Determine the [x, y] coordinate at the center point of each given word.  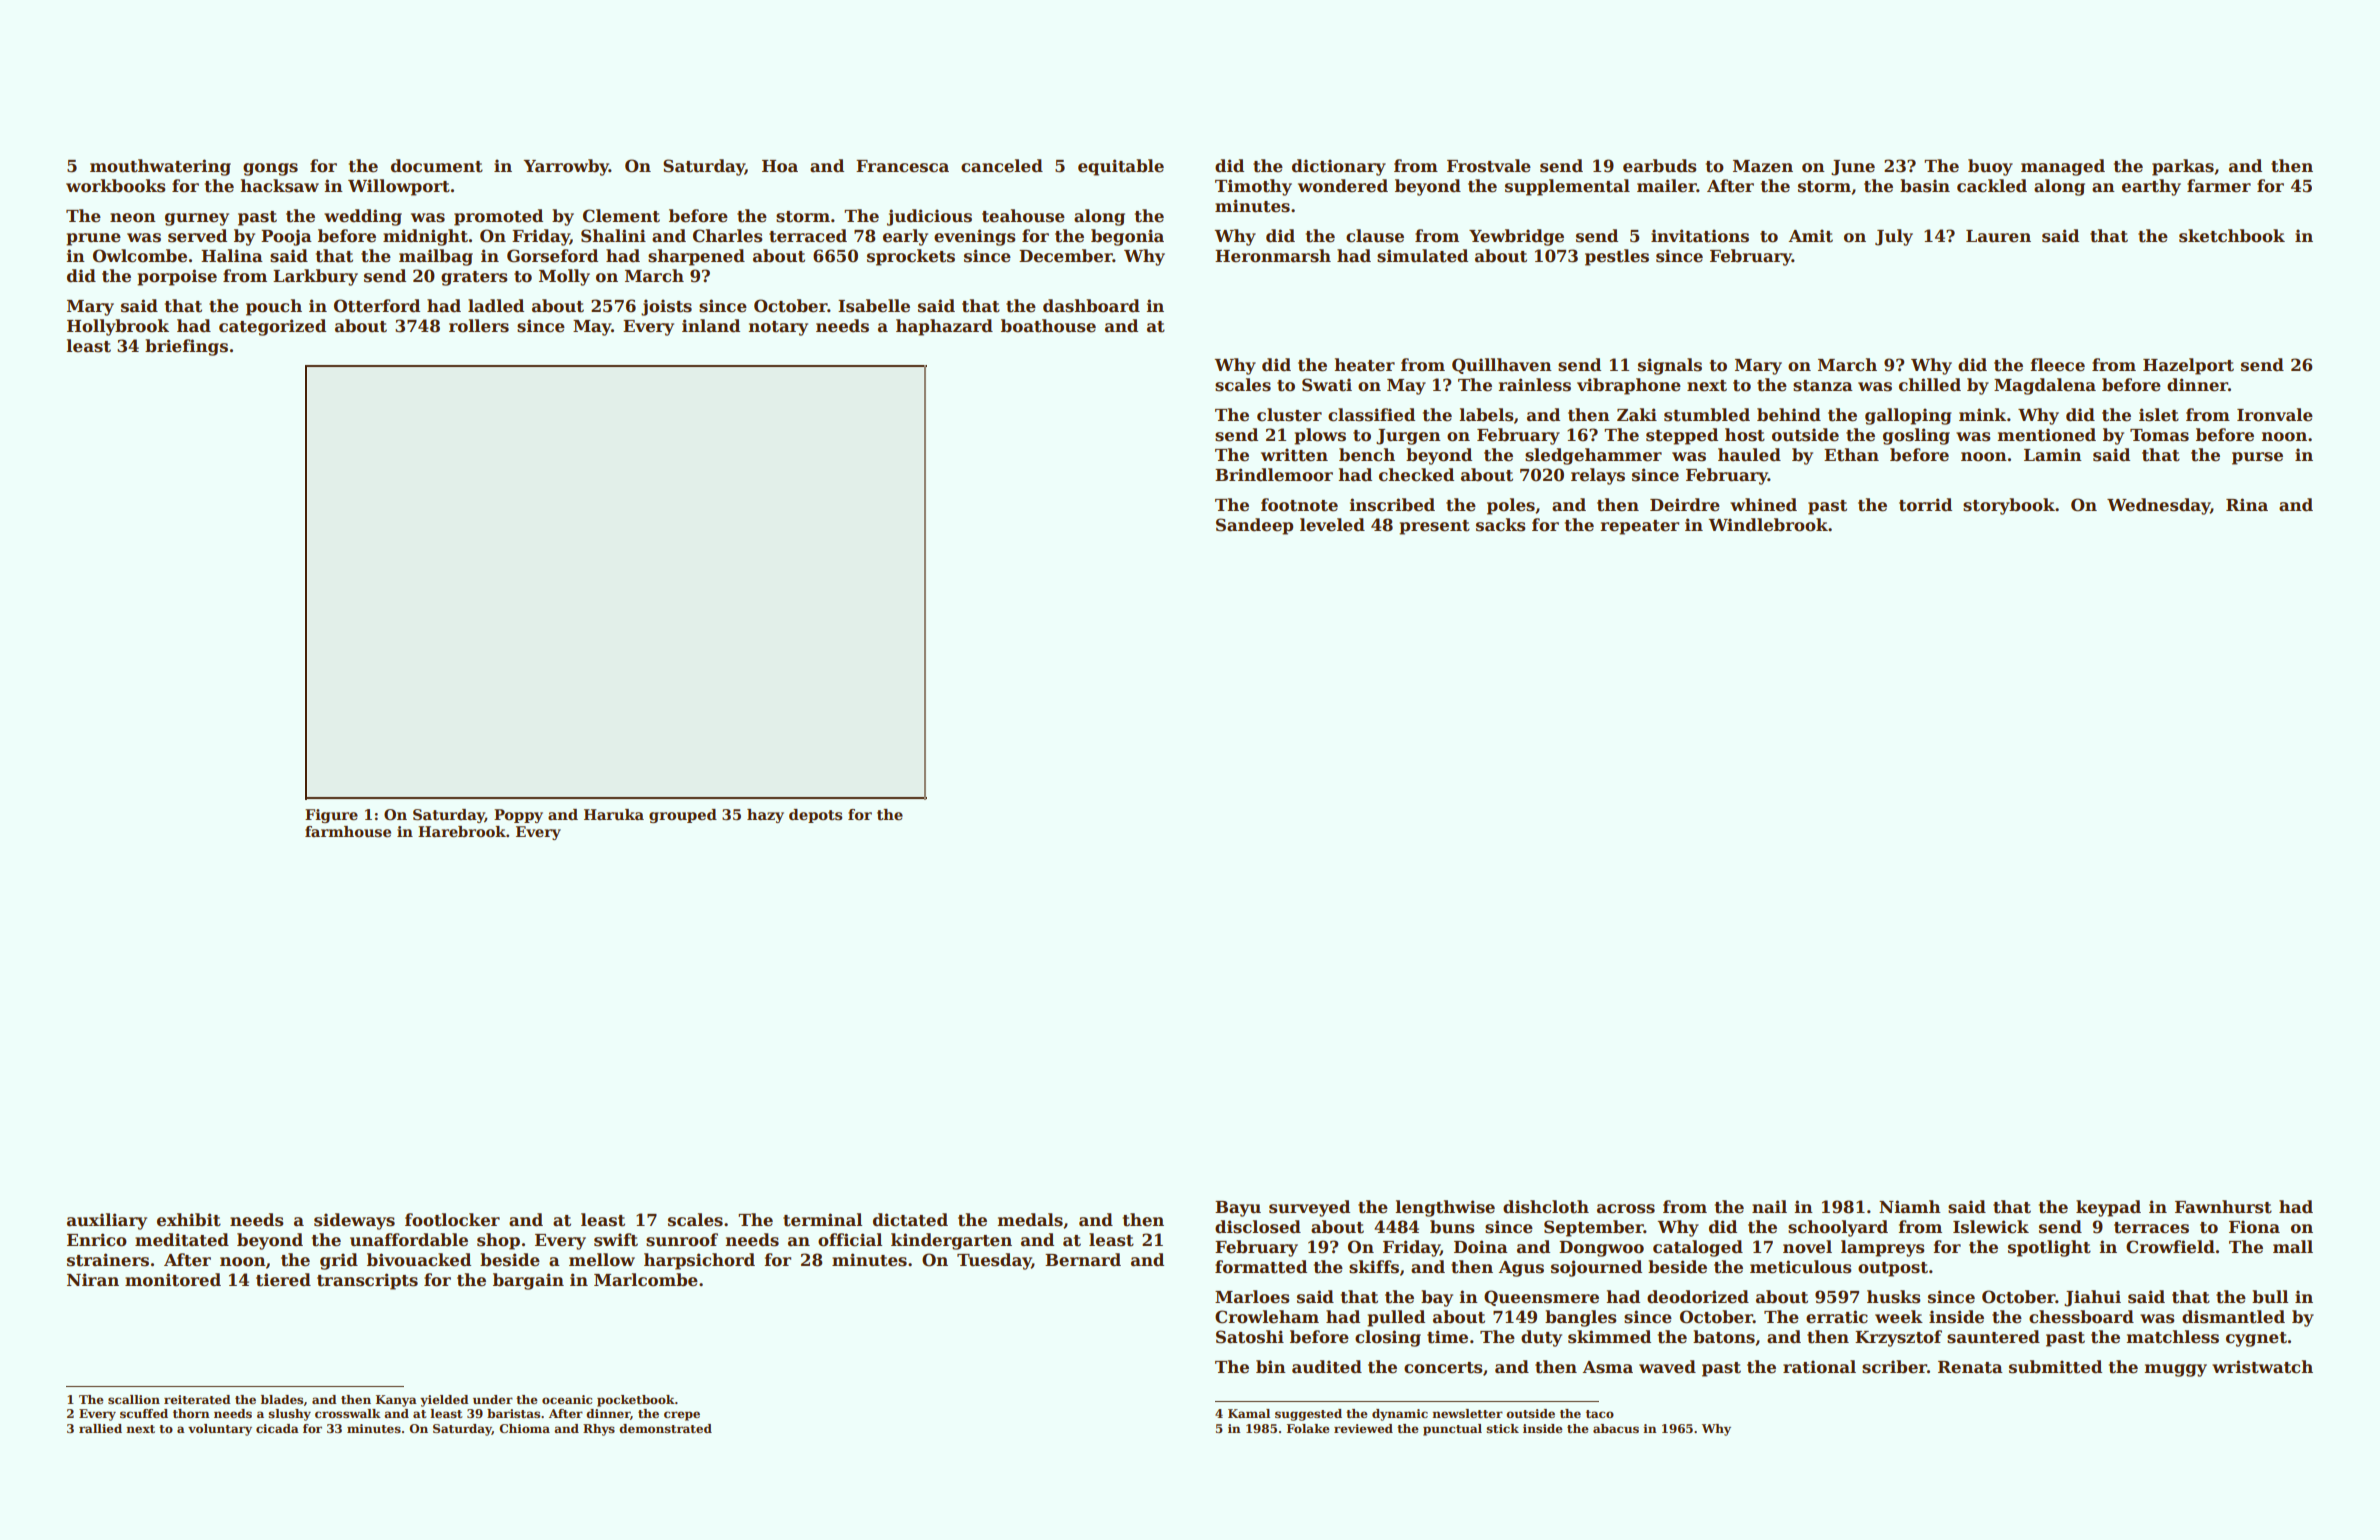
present [1434, 527]
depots [815, 816]
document [437, 166]
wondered [1343, 186]
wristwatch [2262, 1367]
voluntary [220, 1430]
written [1294, 455]
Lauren [1998, 236]
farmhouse [348, 831]
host [1745, 435]
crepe [682, 1416]
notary [778, 328]
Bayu [1238, 1209]
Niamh [1910, 1207]
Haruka [614, 814]
